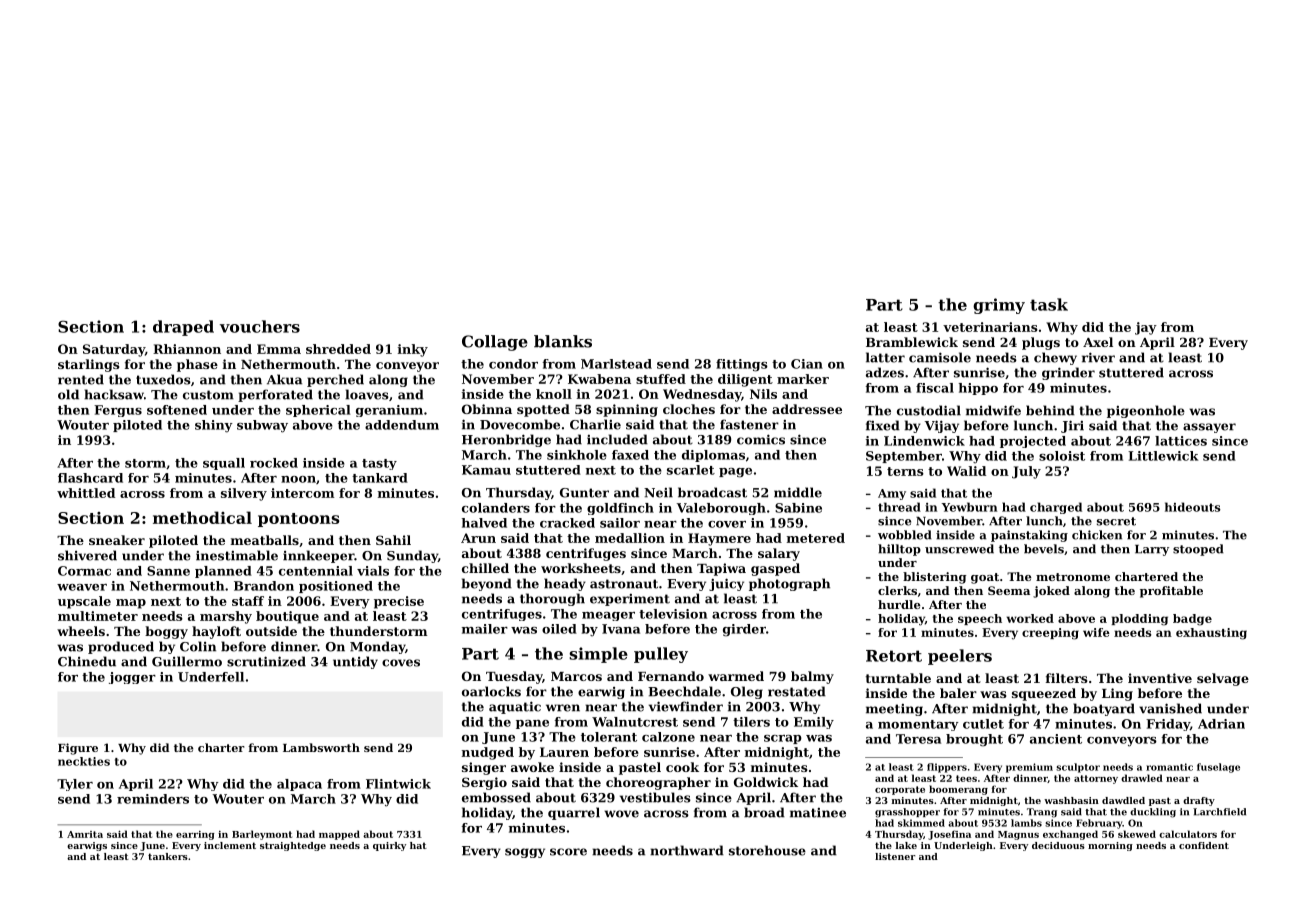  I want to click on secret, so click(1116, 521).
